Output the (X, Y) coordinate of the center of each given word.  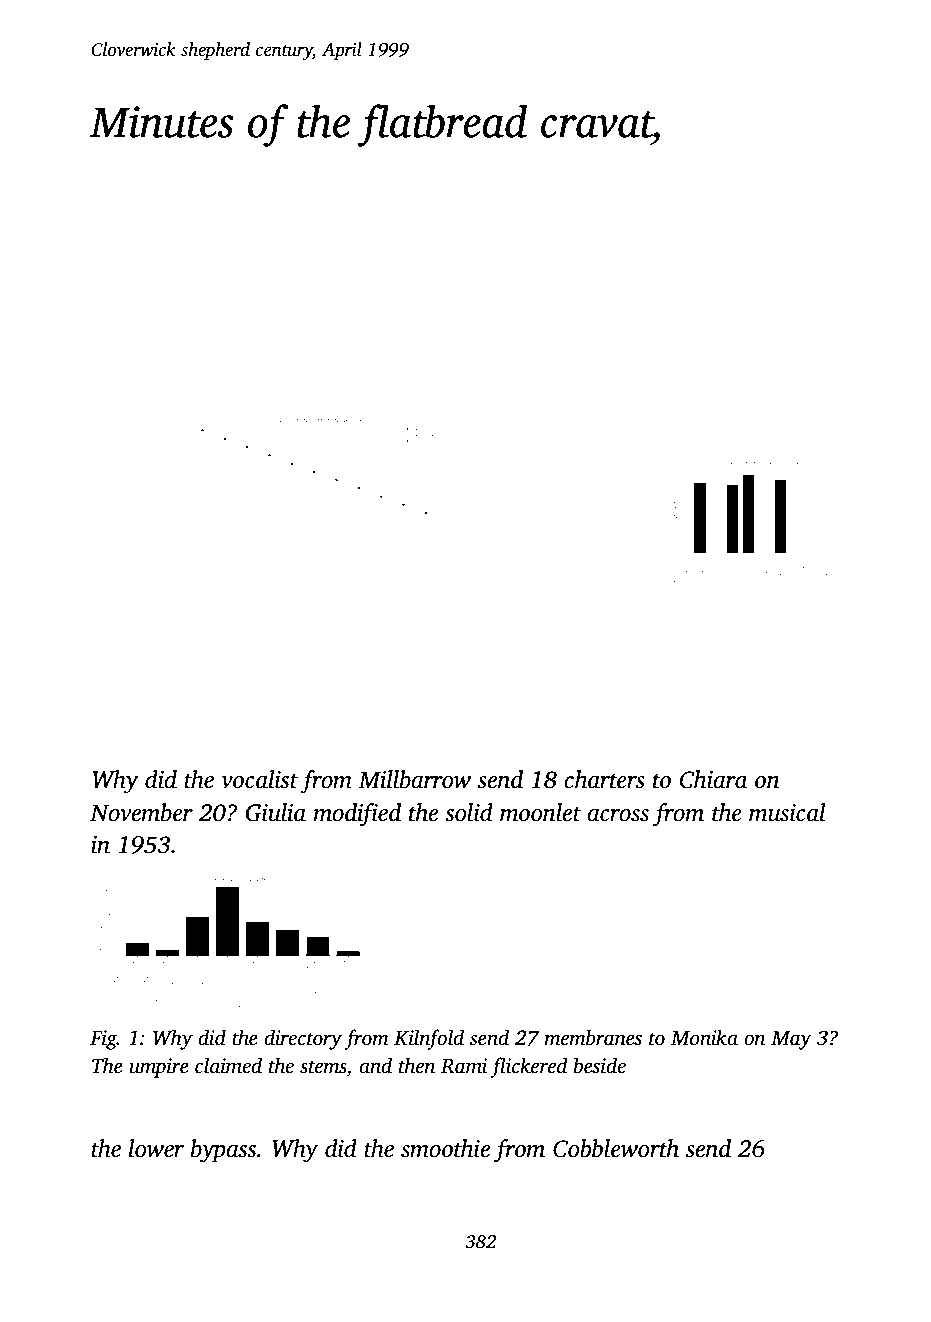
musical (787, 812)
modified (357, 815)
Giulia (275, 812)
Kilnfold (429, 1039)
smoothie (445, 1148)
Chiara (713, 779)
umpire (159, 1068)
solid (469, 812)
